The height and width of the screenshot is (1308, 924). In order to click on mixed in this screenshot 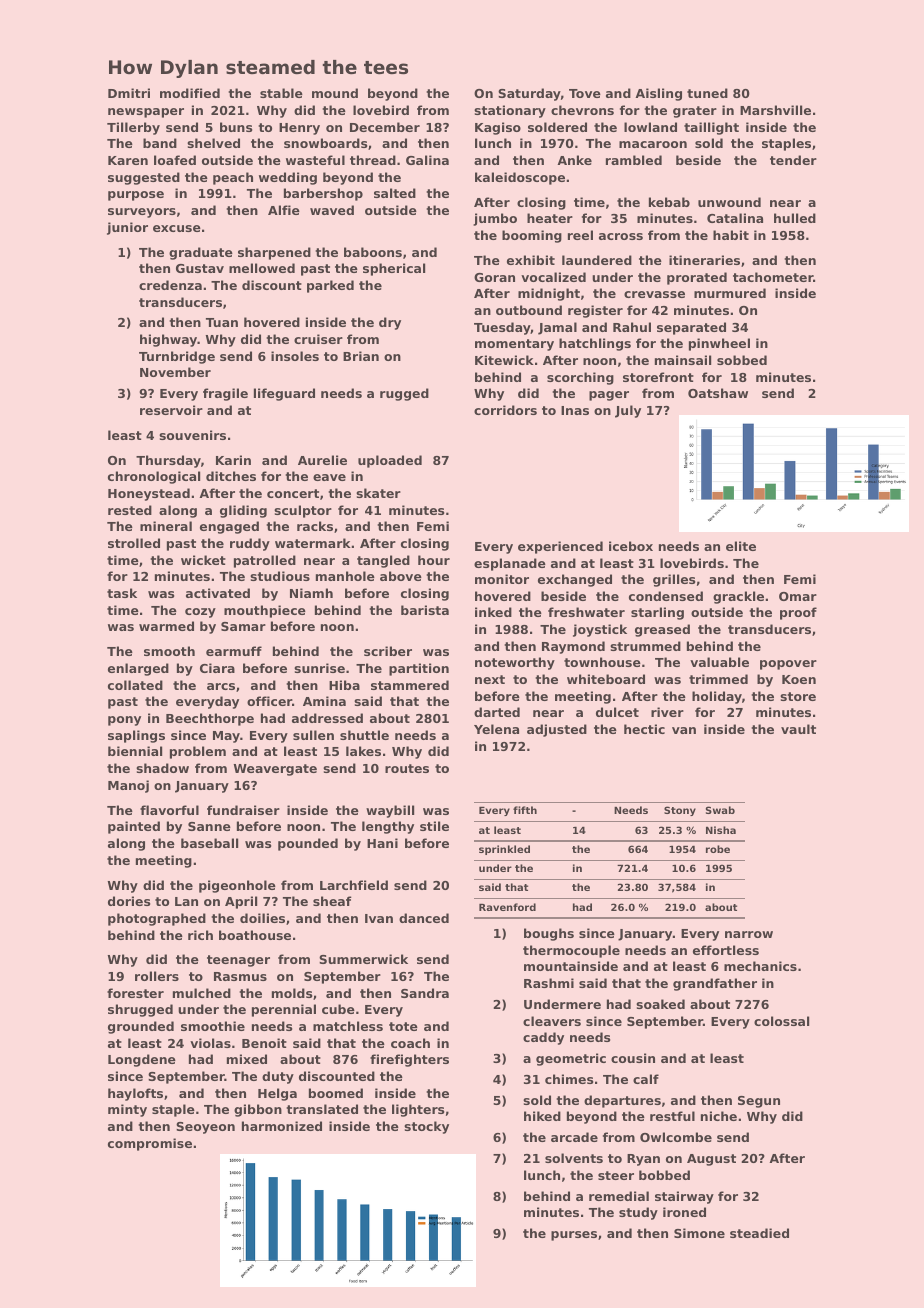, I will do `click(247, 1059)`.
